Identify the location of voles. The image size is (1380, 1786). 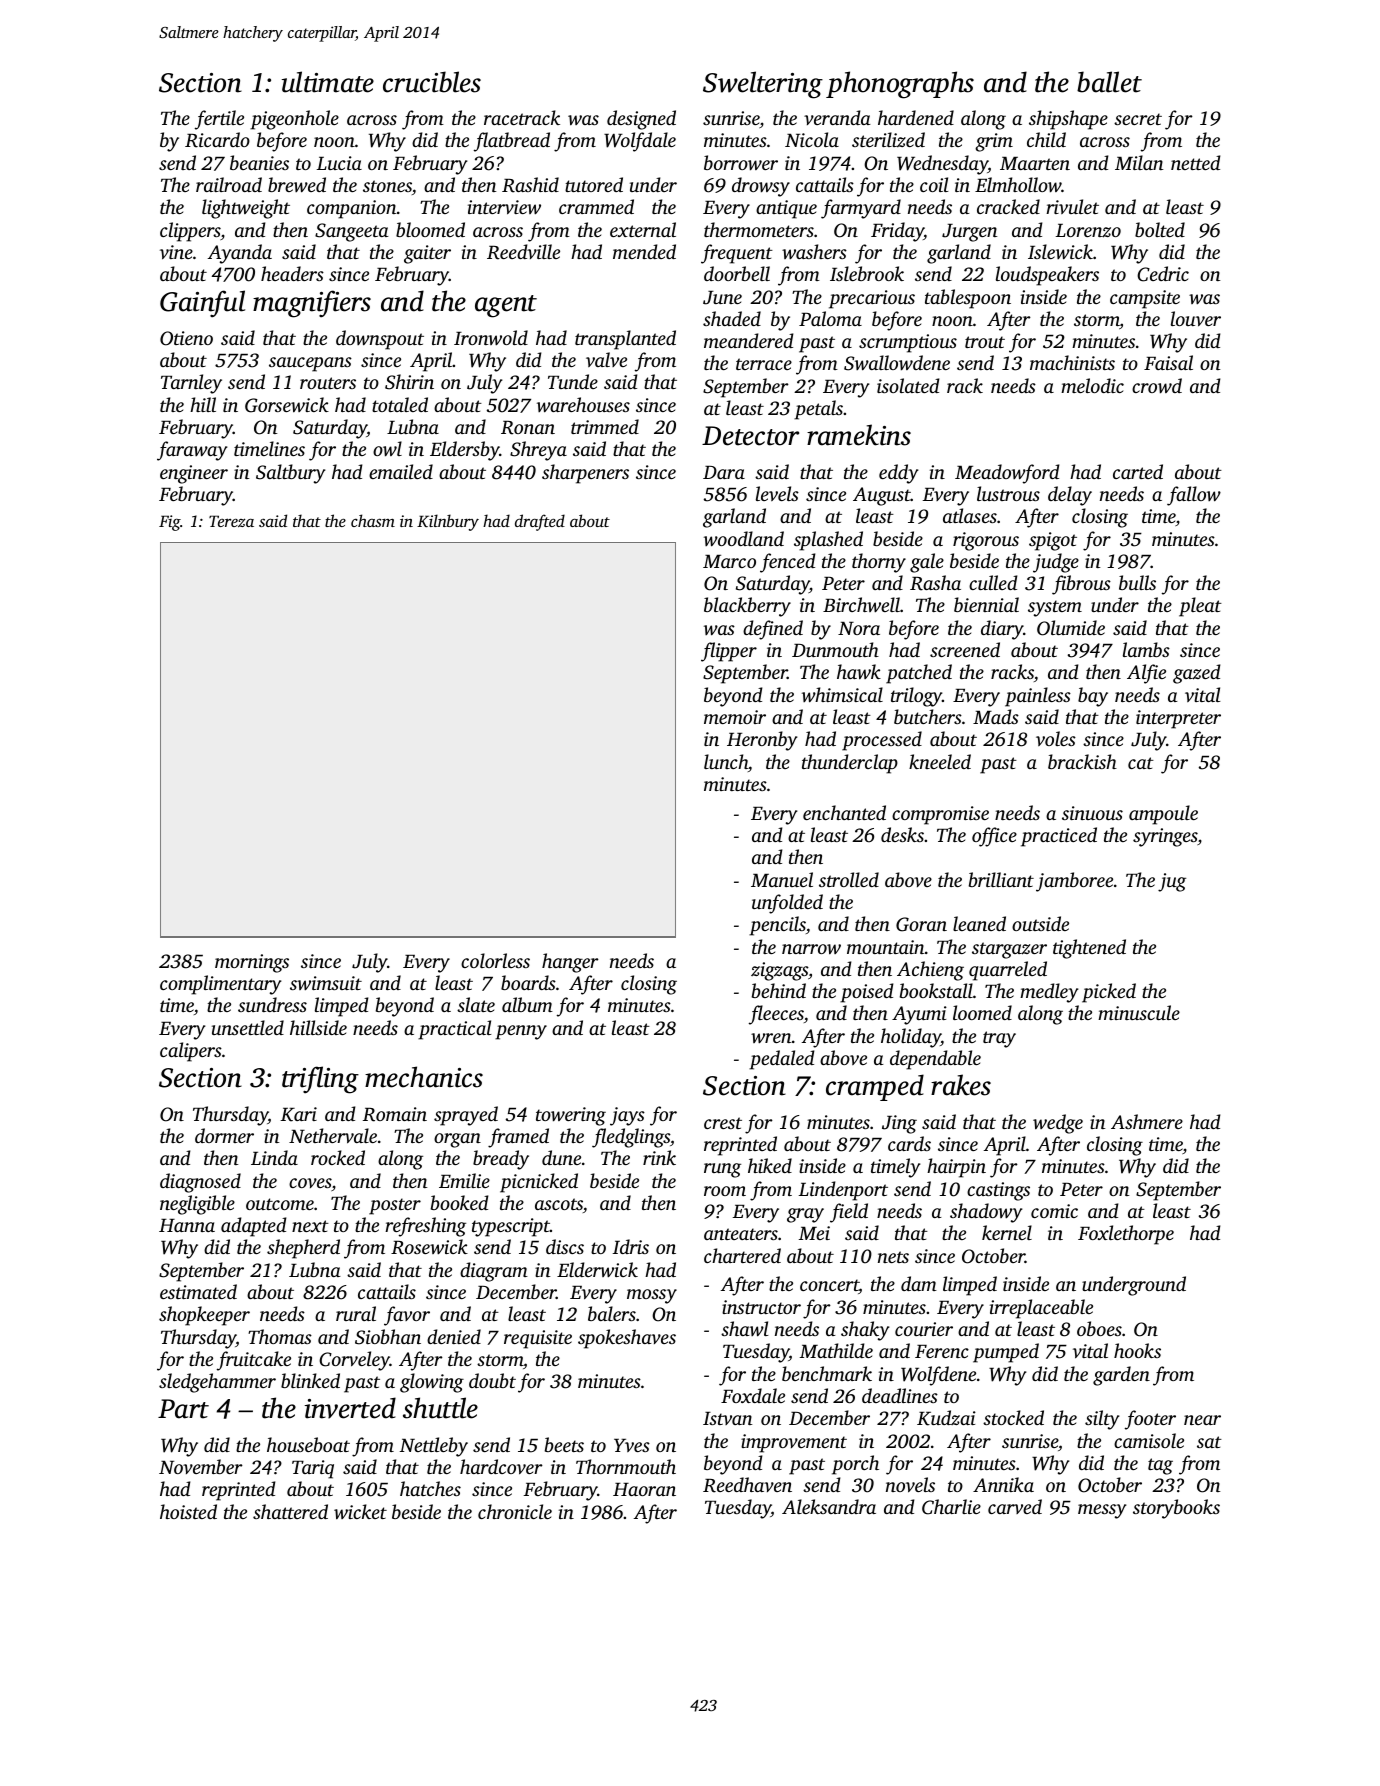
(1056, 738).
